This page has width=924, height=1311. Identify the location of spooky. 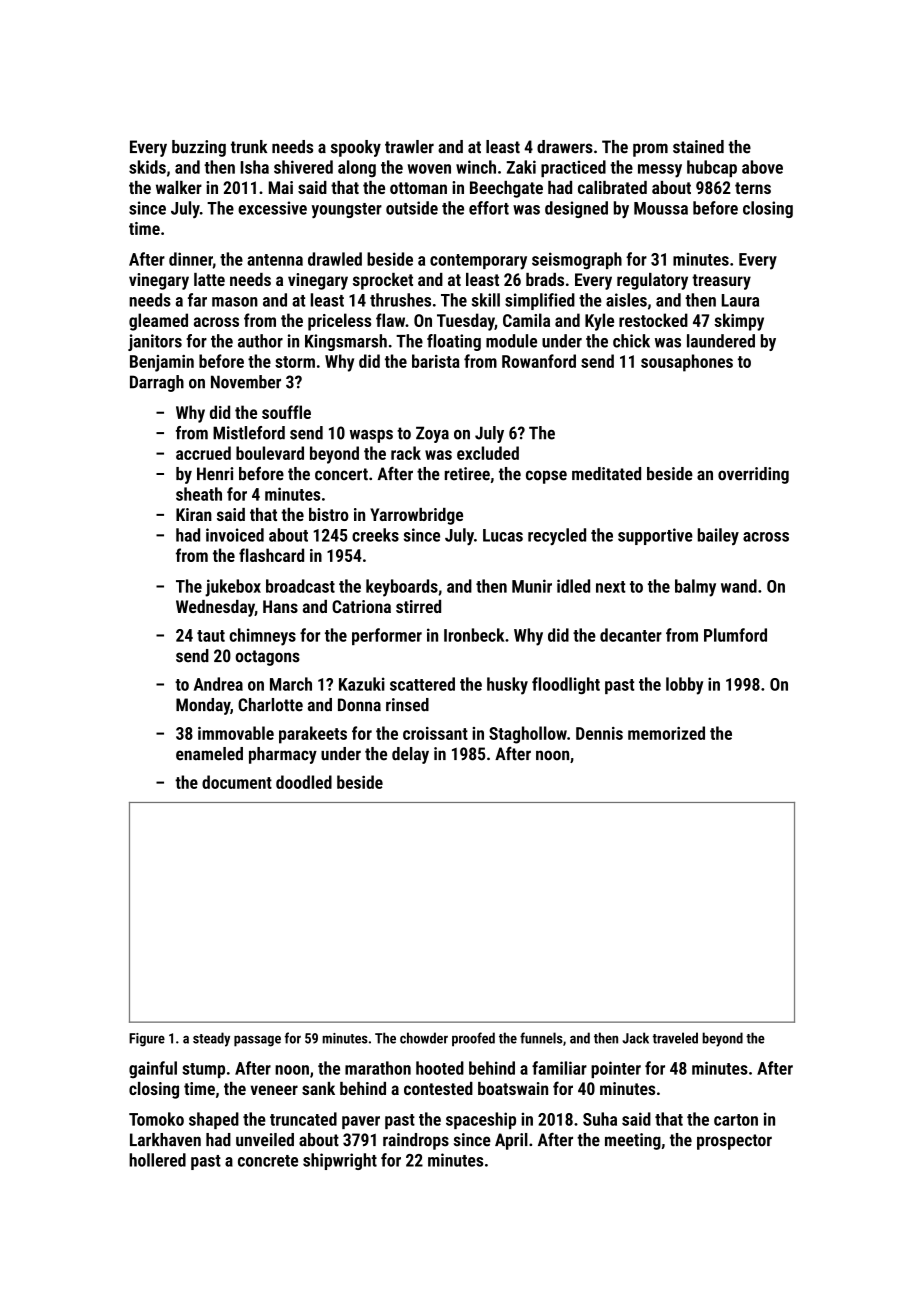
(356, 148).
